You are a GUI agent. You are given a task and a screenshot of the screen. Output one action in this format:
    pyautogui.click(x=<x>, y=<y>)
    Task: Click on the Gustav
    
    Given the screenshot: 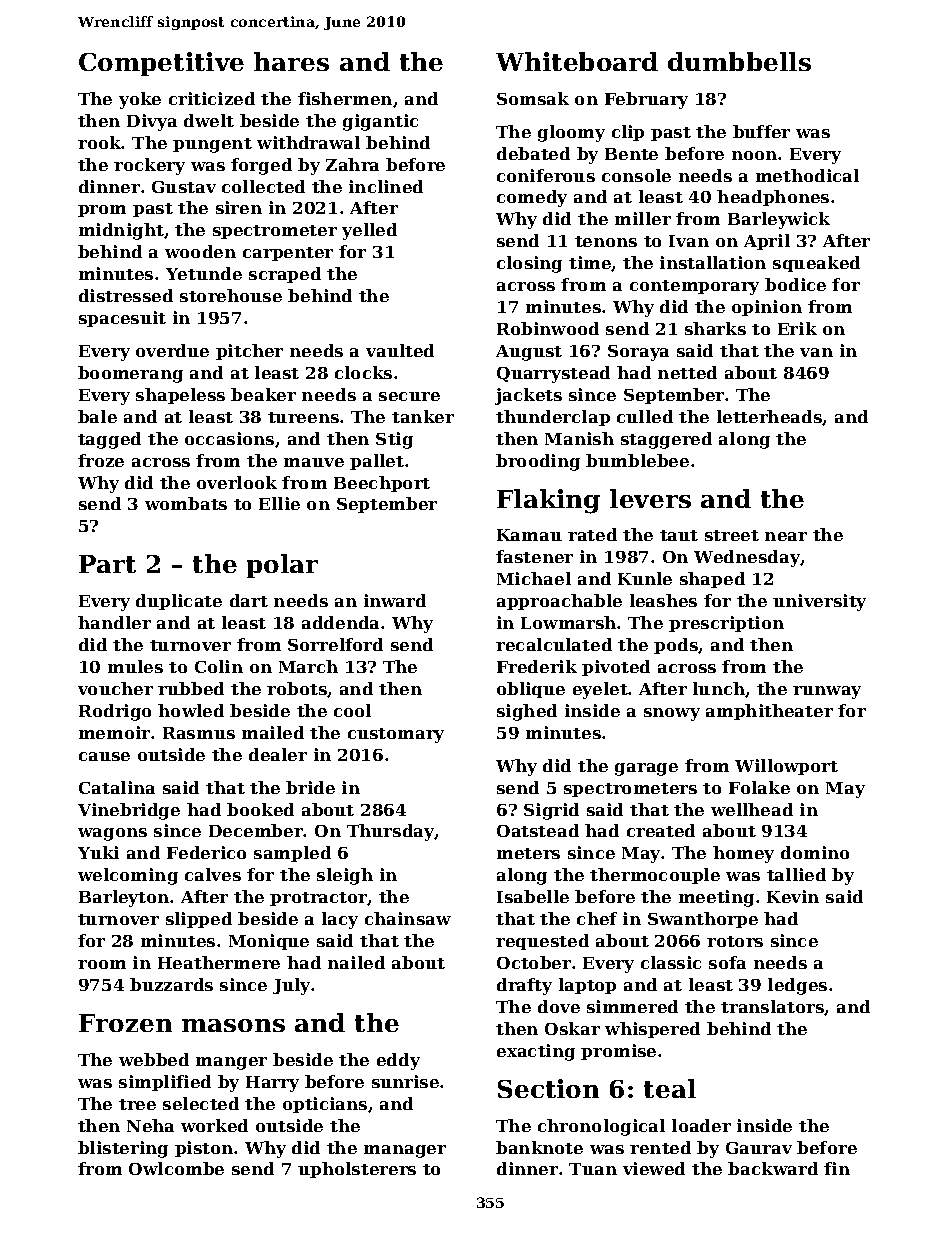 What is the action you would take?
    pyautogui.click(x=184, y=187)
